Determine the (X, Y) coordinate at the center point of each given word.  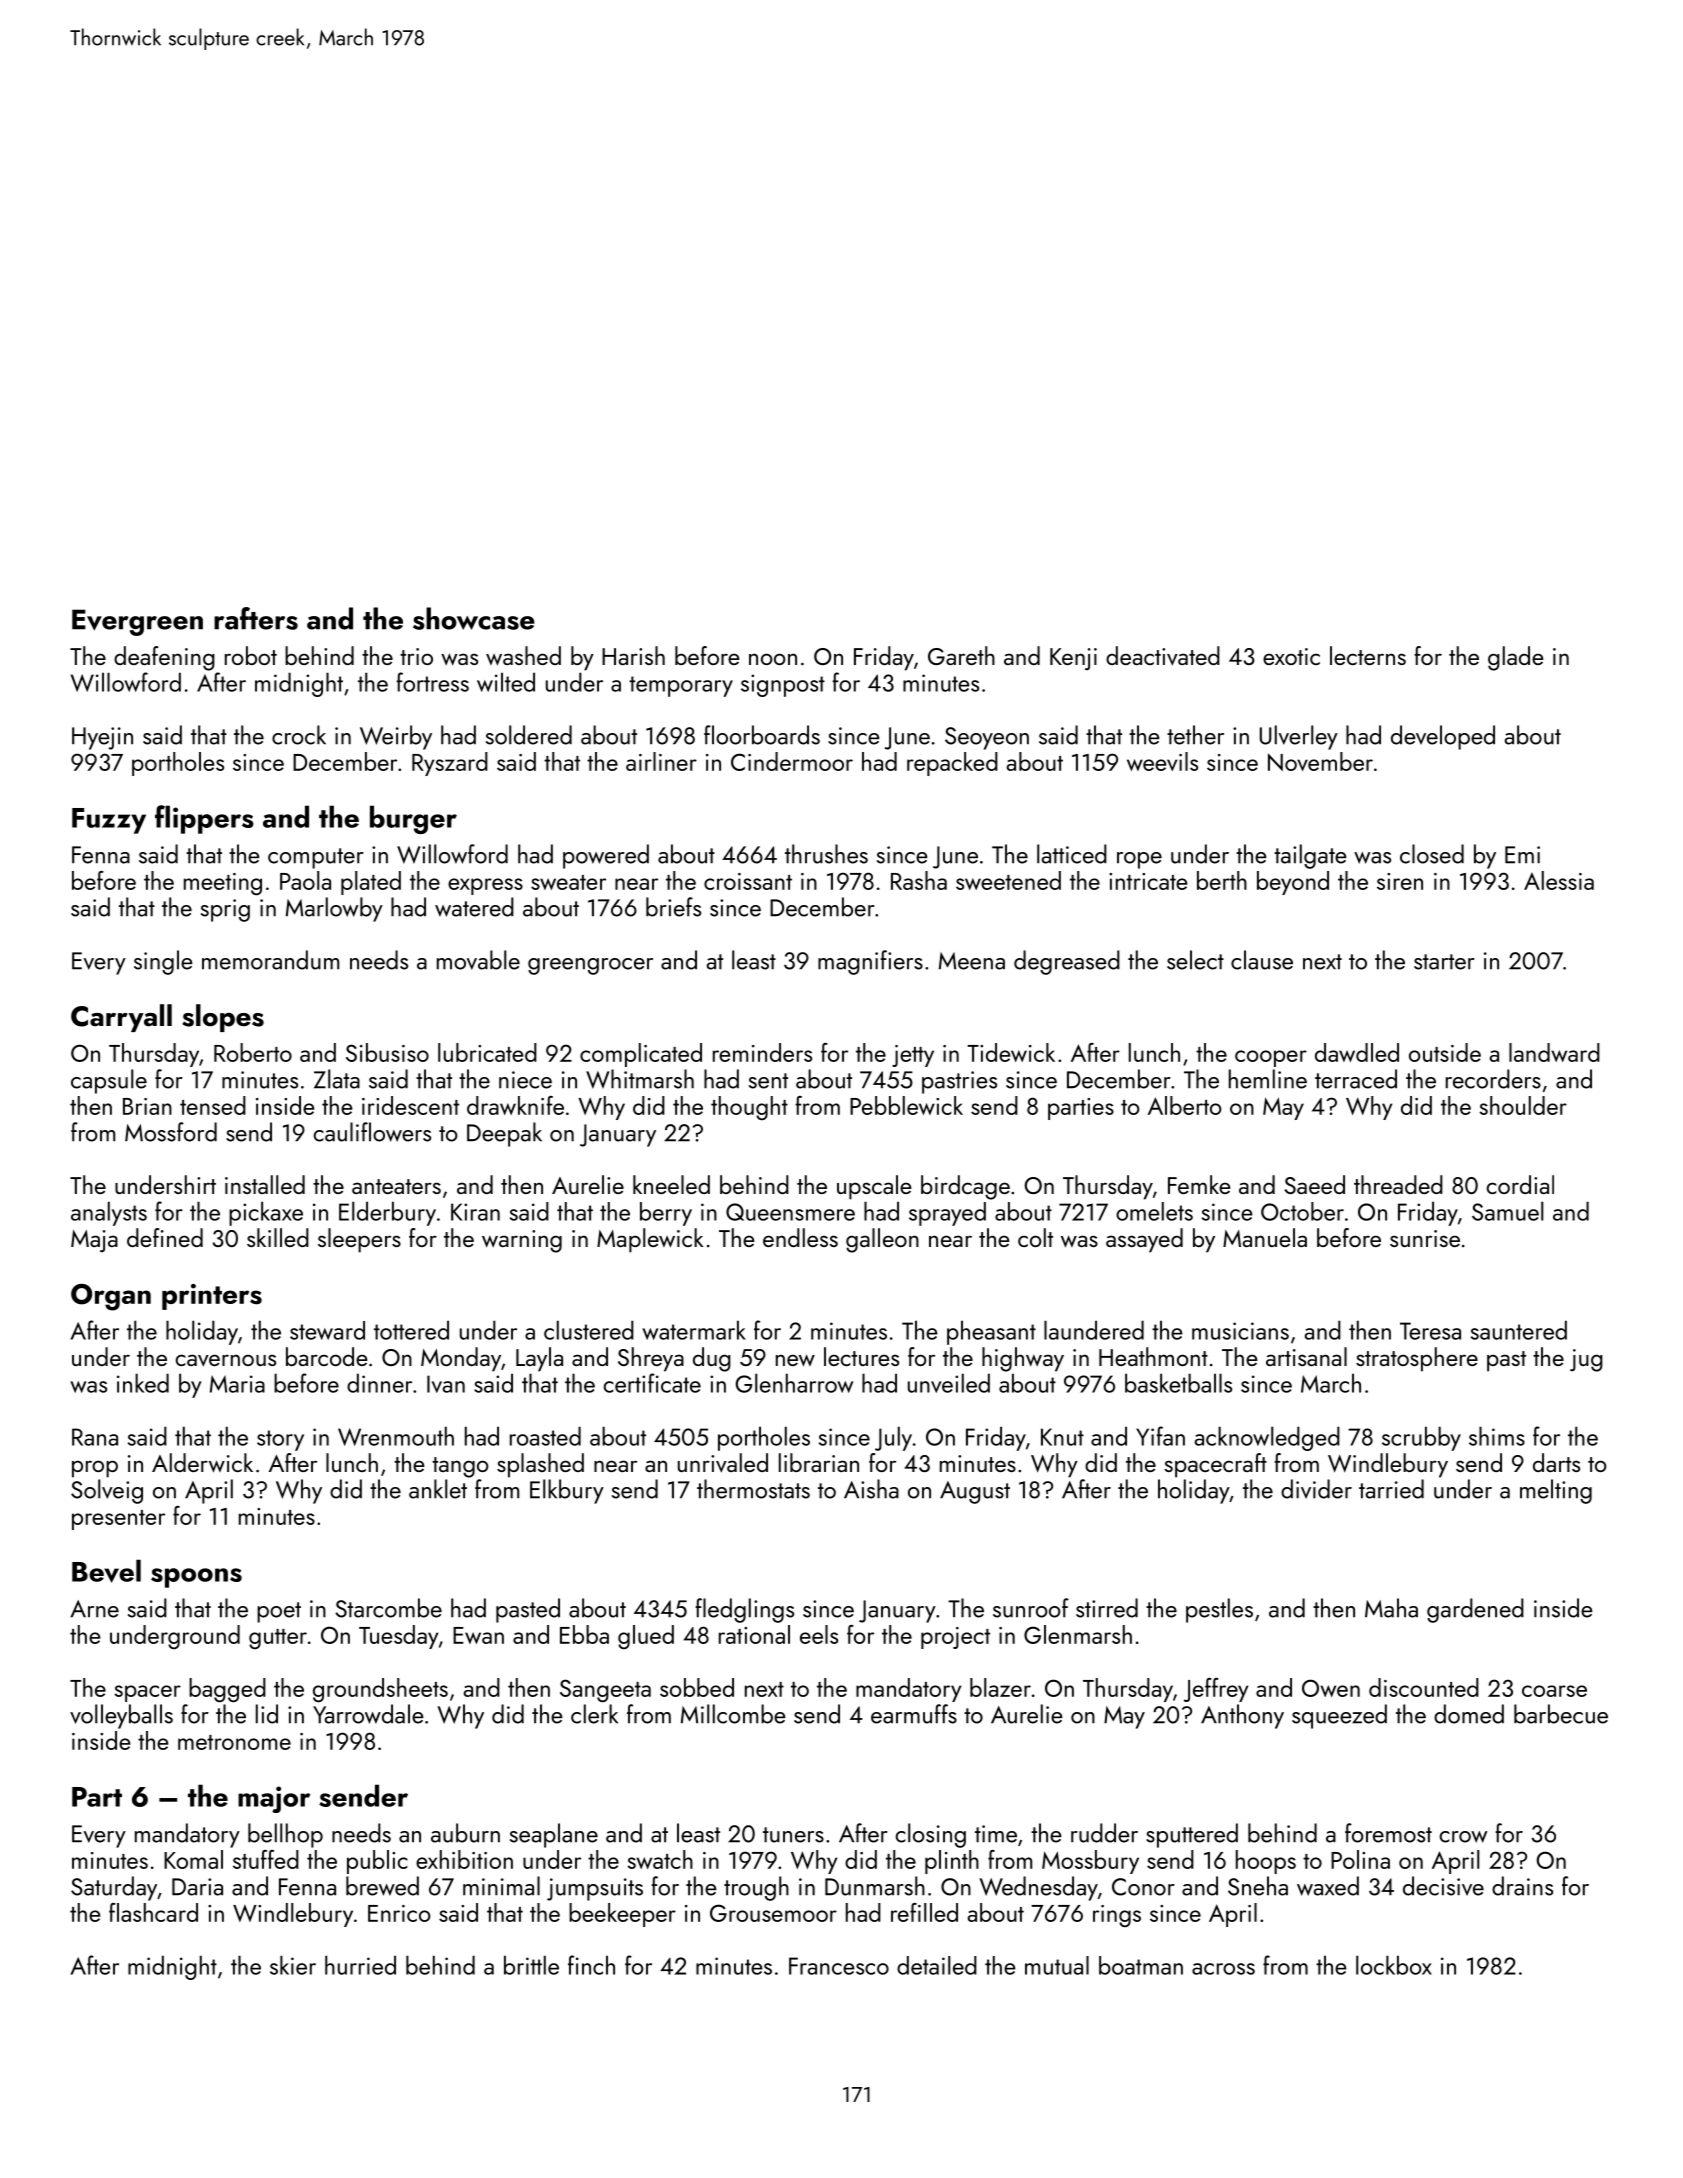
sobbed (697, 1687)
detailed (937, 1965)
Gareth (961, 655)
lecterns (1368, 655)
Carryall (121, 1018)
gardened (1475, 1610)
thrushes (826, 854)
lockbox (1394, 1965)
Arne (94, 1609)
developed (1443, 737)
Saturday (114, 1888)
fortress (432, 682)
